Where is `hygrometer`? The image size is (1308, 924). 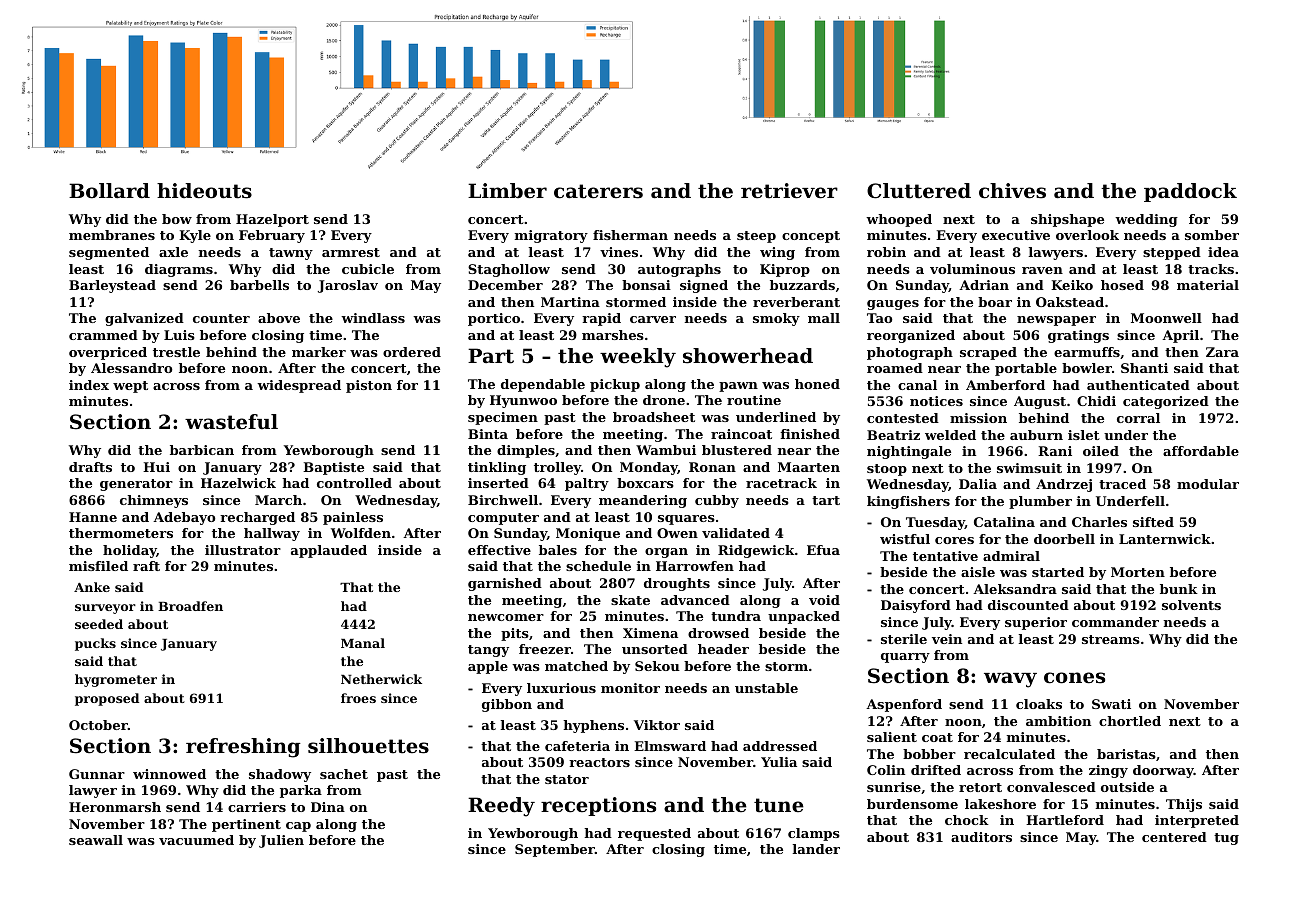
hygrometer is located at coordinates (116, 680).
